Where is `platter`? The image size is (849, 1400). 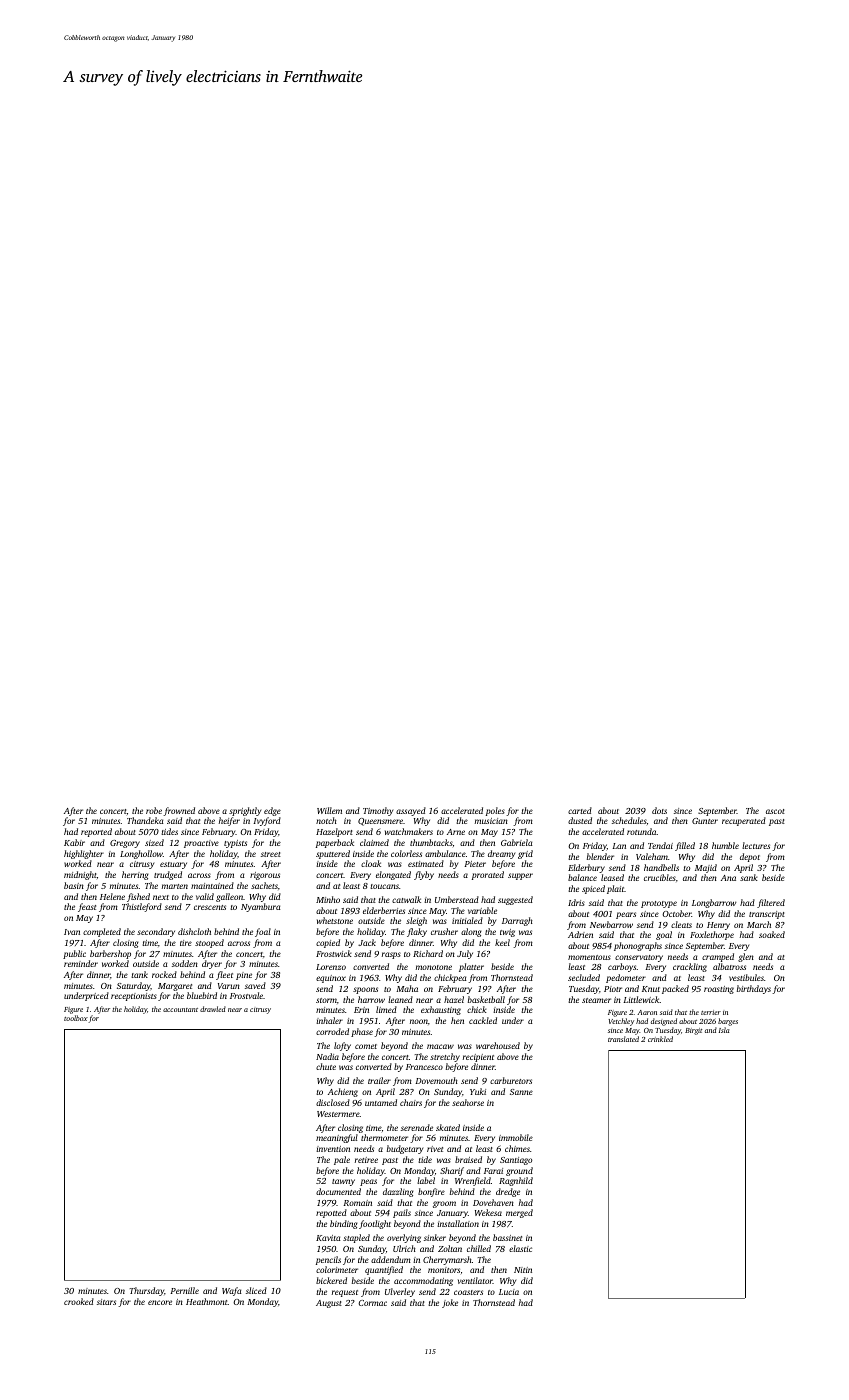
platter is located at coordinates (471, 967).
